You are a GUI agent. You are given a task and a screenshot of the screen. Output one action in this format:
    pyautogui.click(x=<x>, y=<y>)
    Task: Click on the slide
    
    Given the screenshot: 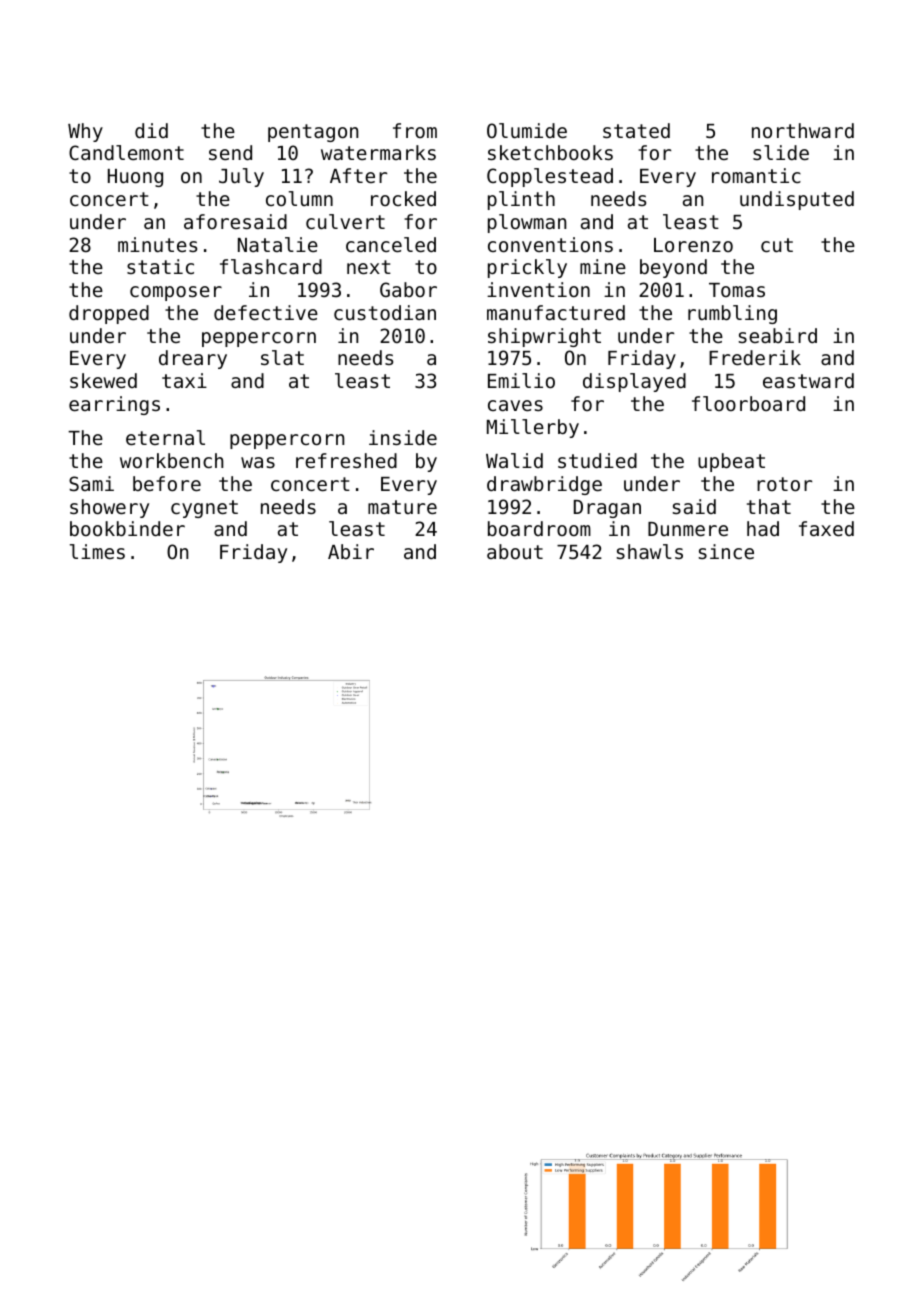 What is the action you would take?
    pyautogui.click(x=781, y=152)
